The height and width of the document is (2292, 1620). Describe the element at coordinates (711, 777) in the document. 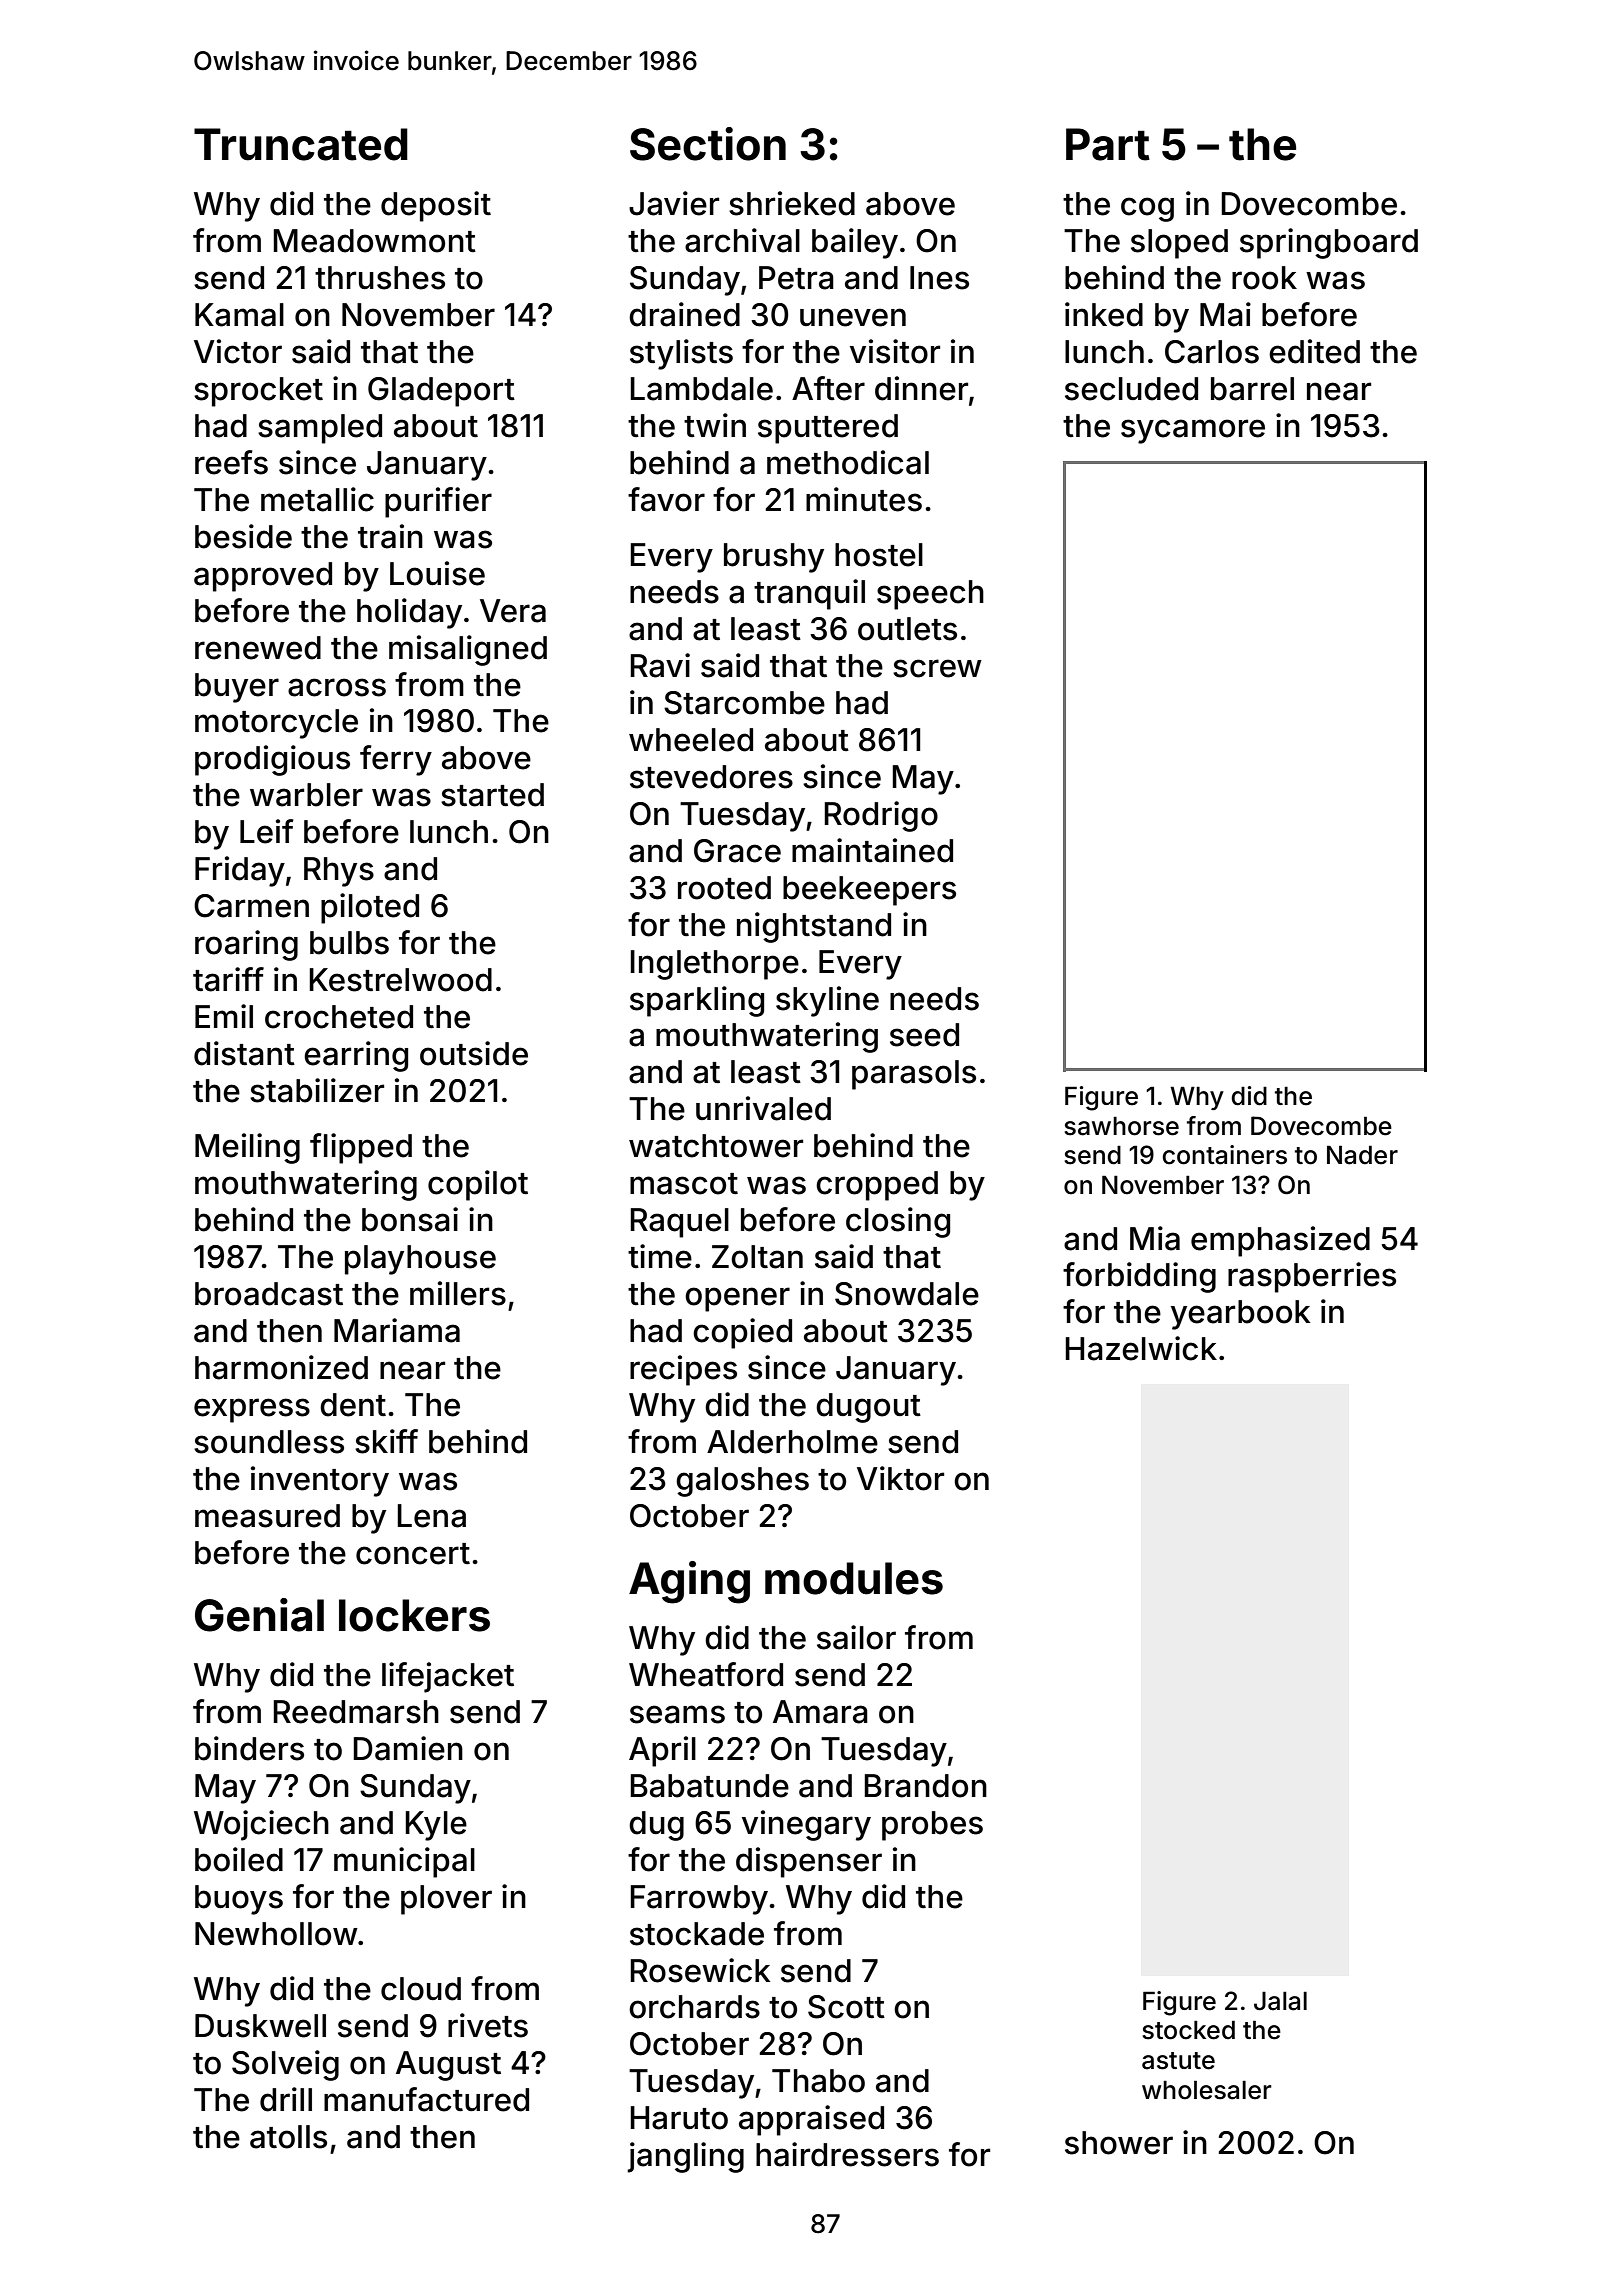

I see `stevedores` at that location.
